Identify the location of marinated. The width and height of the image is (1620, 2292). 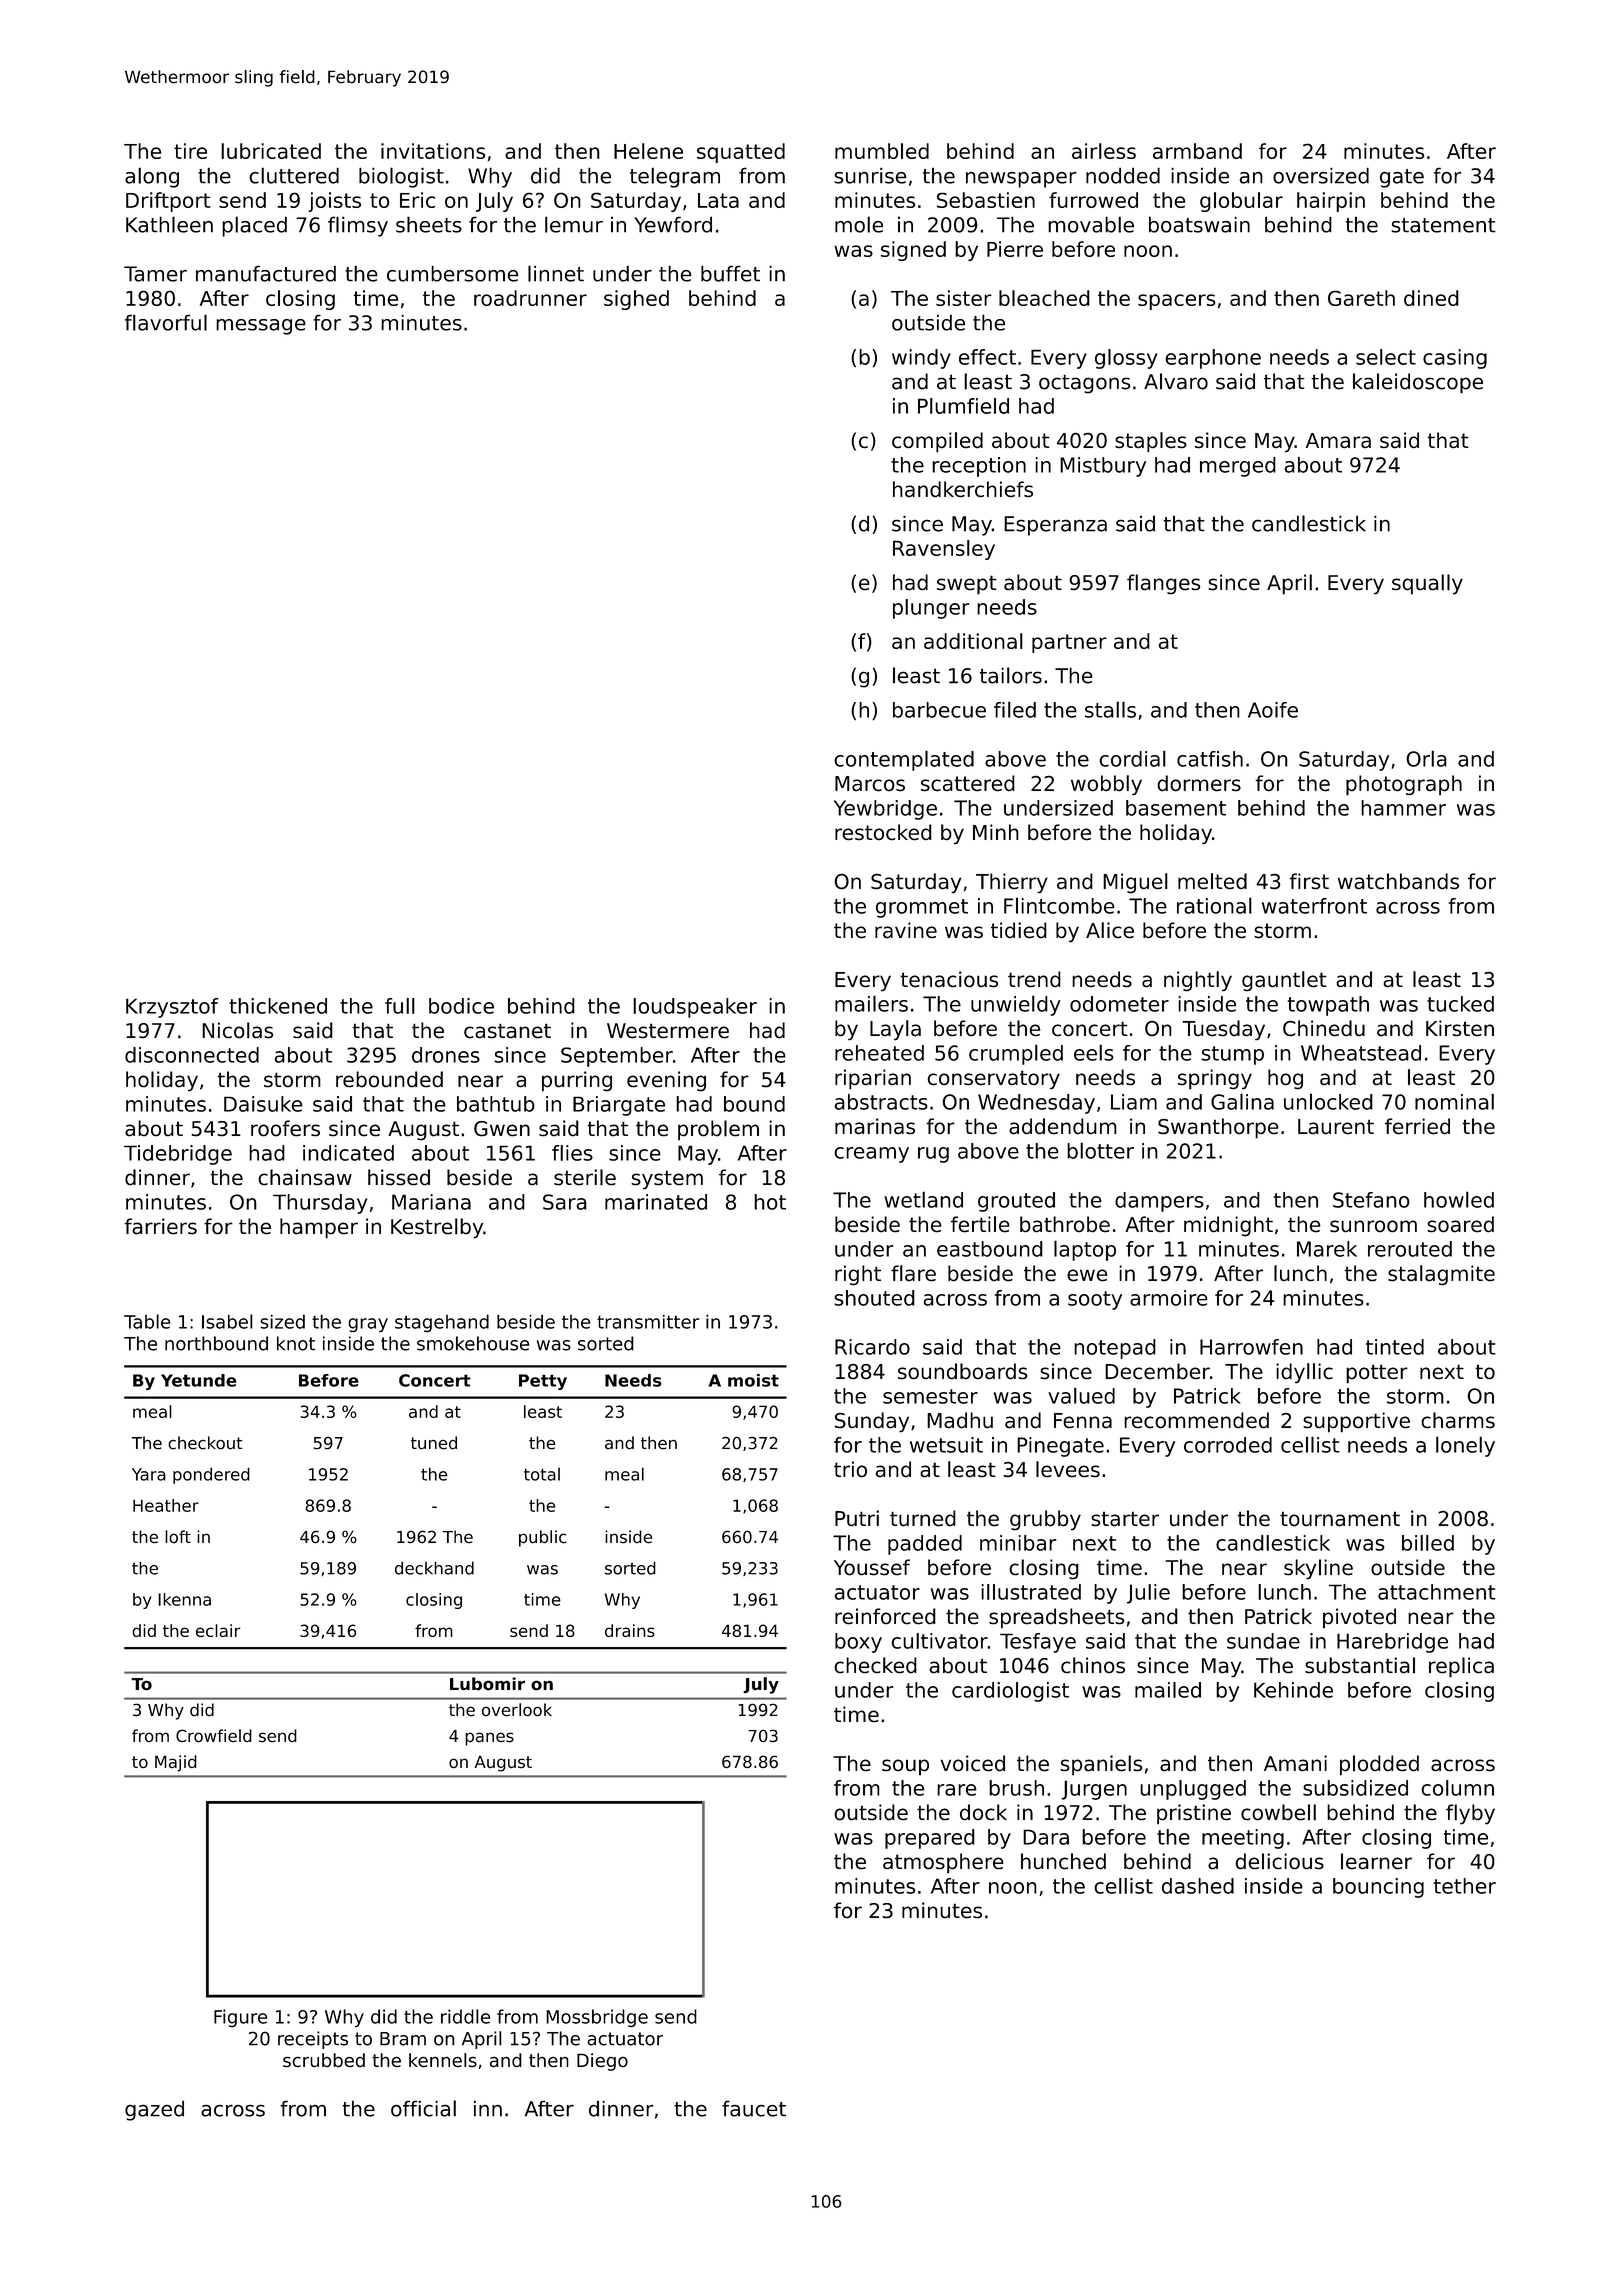
(656, 1202).
